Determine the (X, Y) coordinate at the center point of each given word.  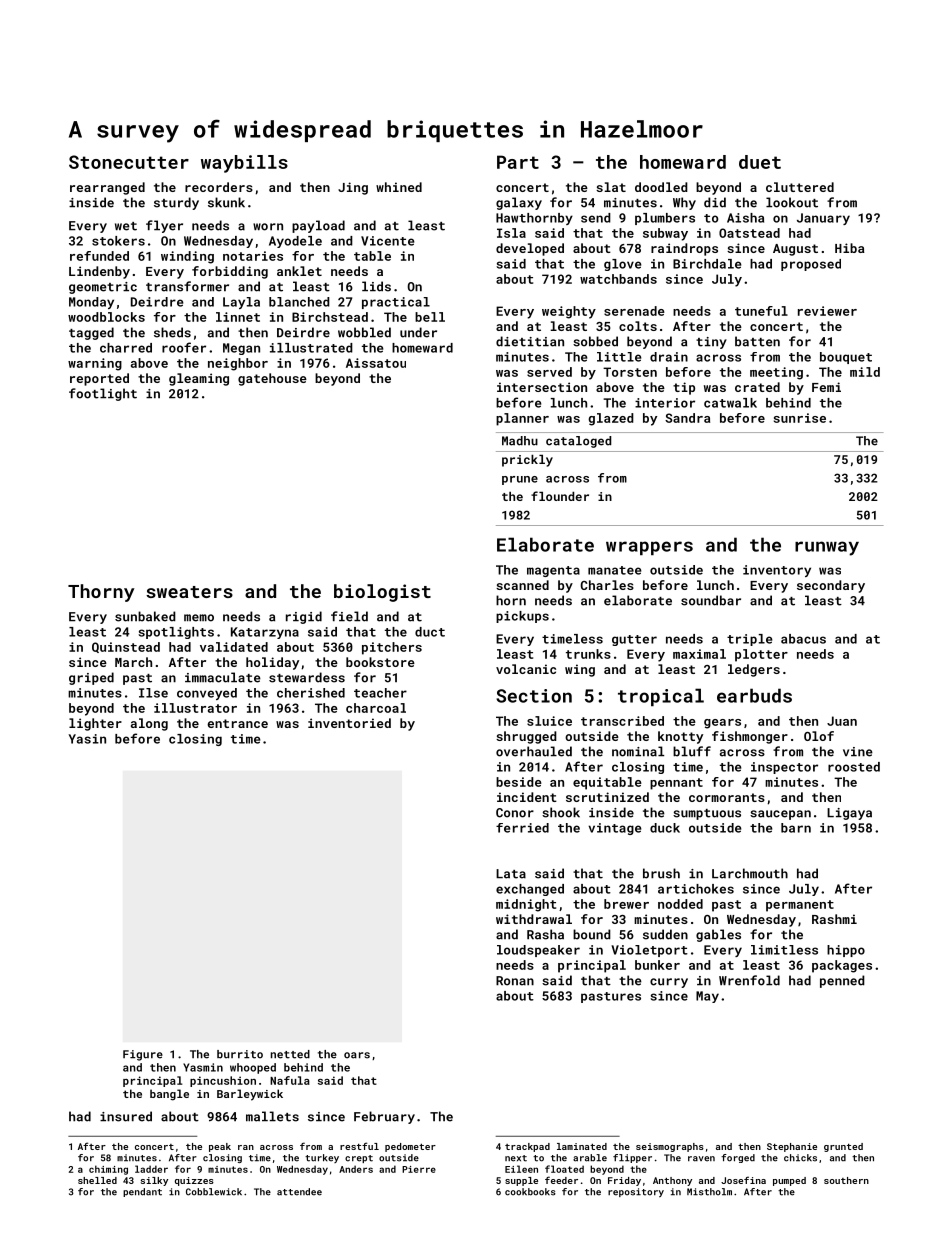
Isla (511, 233)
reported (99, 379)
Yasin (87, 739)
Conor (515, 813)
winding (187, 257)
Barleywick (250, 1095)
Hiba (850, 248)
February (384, 1117)
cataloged (578, 442)
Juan (842, 721)
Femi (826, 387)
